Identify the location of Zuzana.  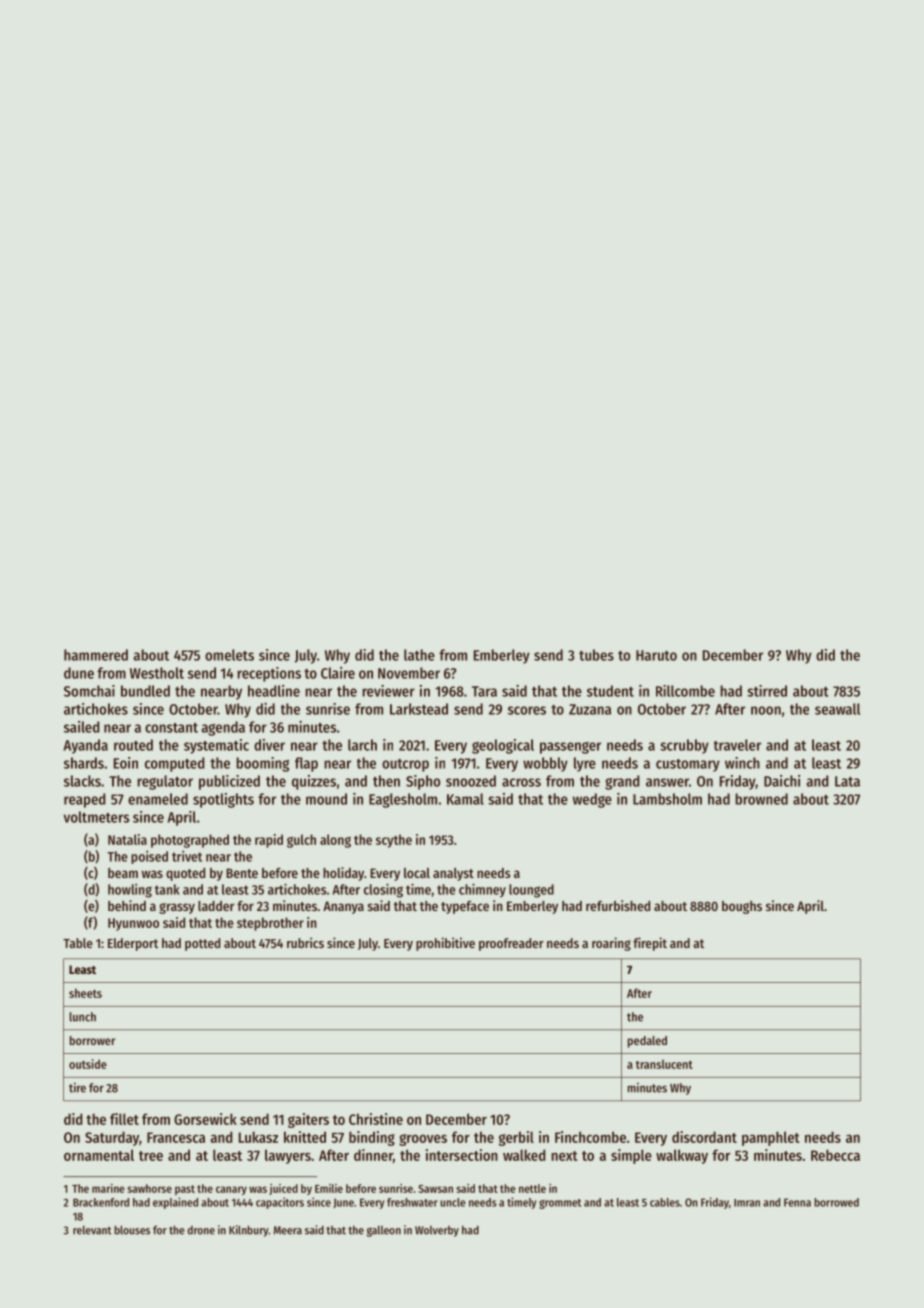
(590, 709).
